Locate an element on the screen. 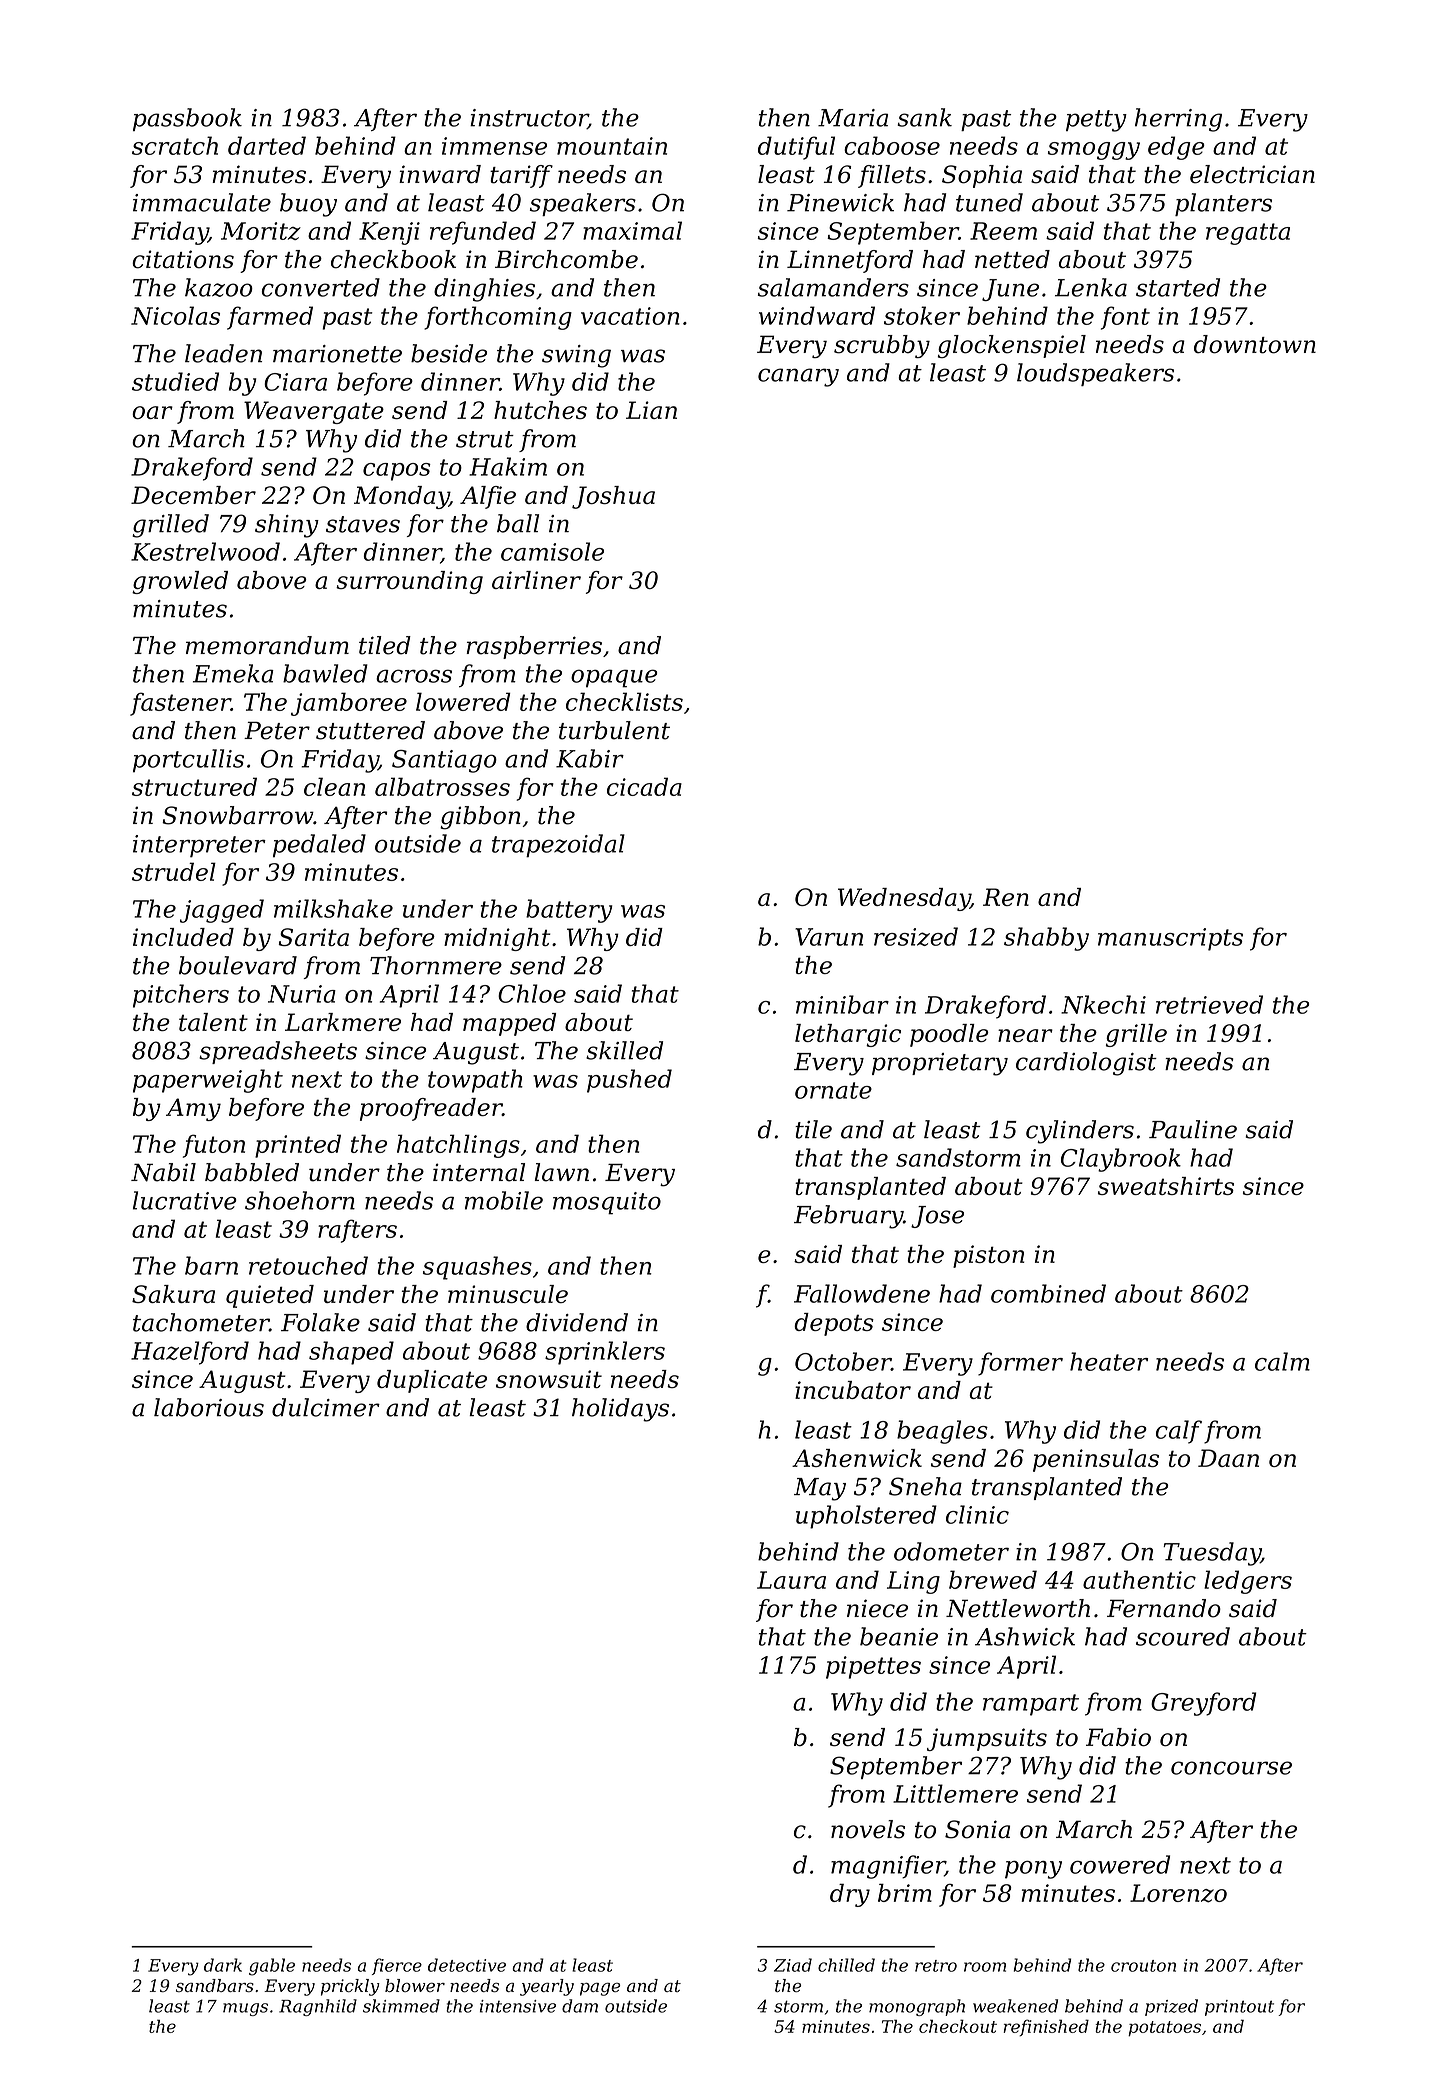 This screenshot has height=2100, width=1450. mugs is located at coordinates (245, 2009).
